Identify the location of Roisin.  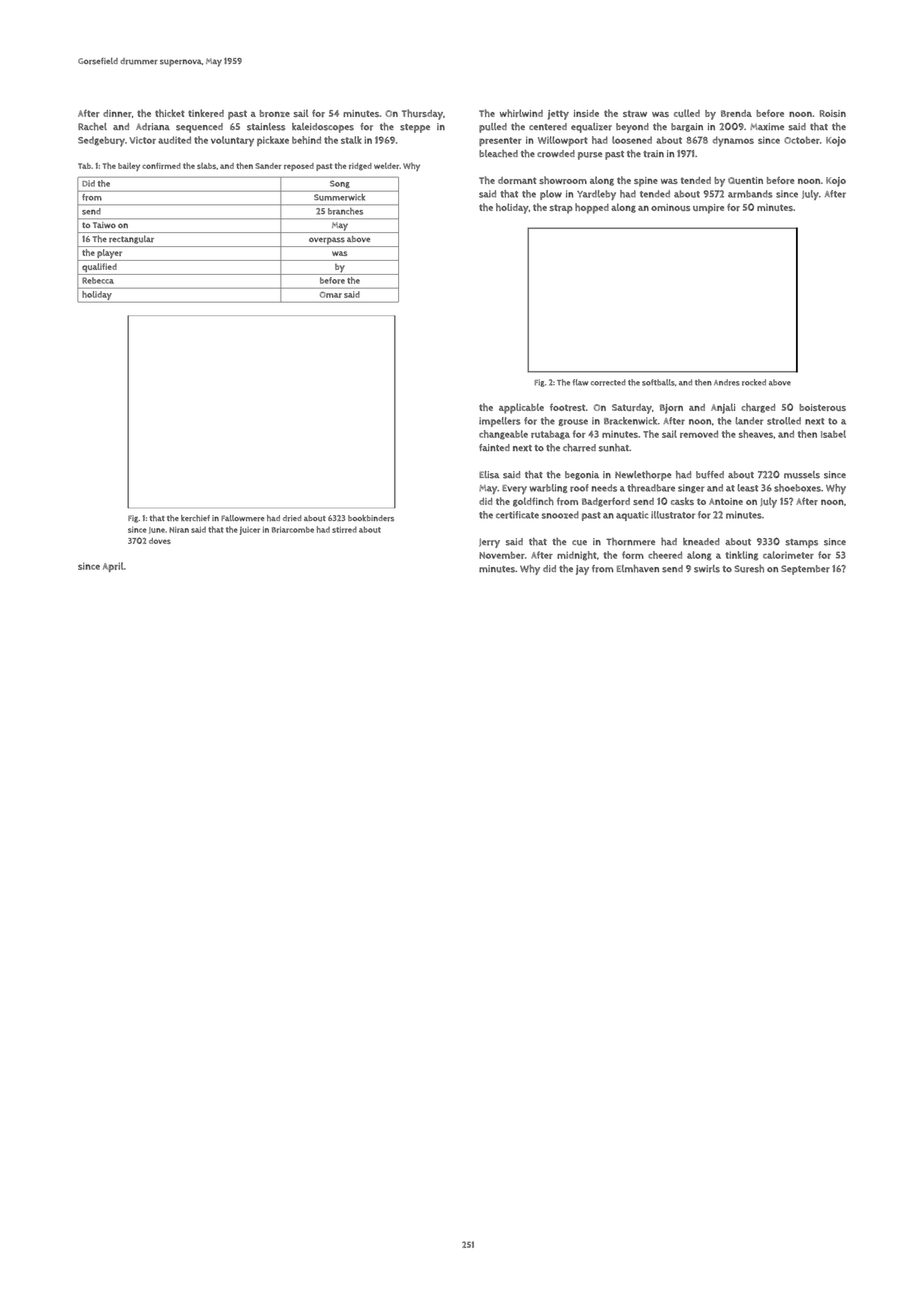
(833, 113).
